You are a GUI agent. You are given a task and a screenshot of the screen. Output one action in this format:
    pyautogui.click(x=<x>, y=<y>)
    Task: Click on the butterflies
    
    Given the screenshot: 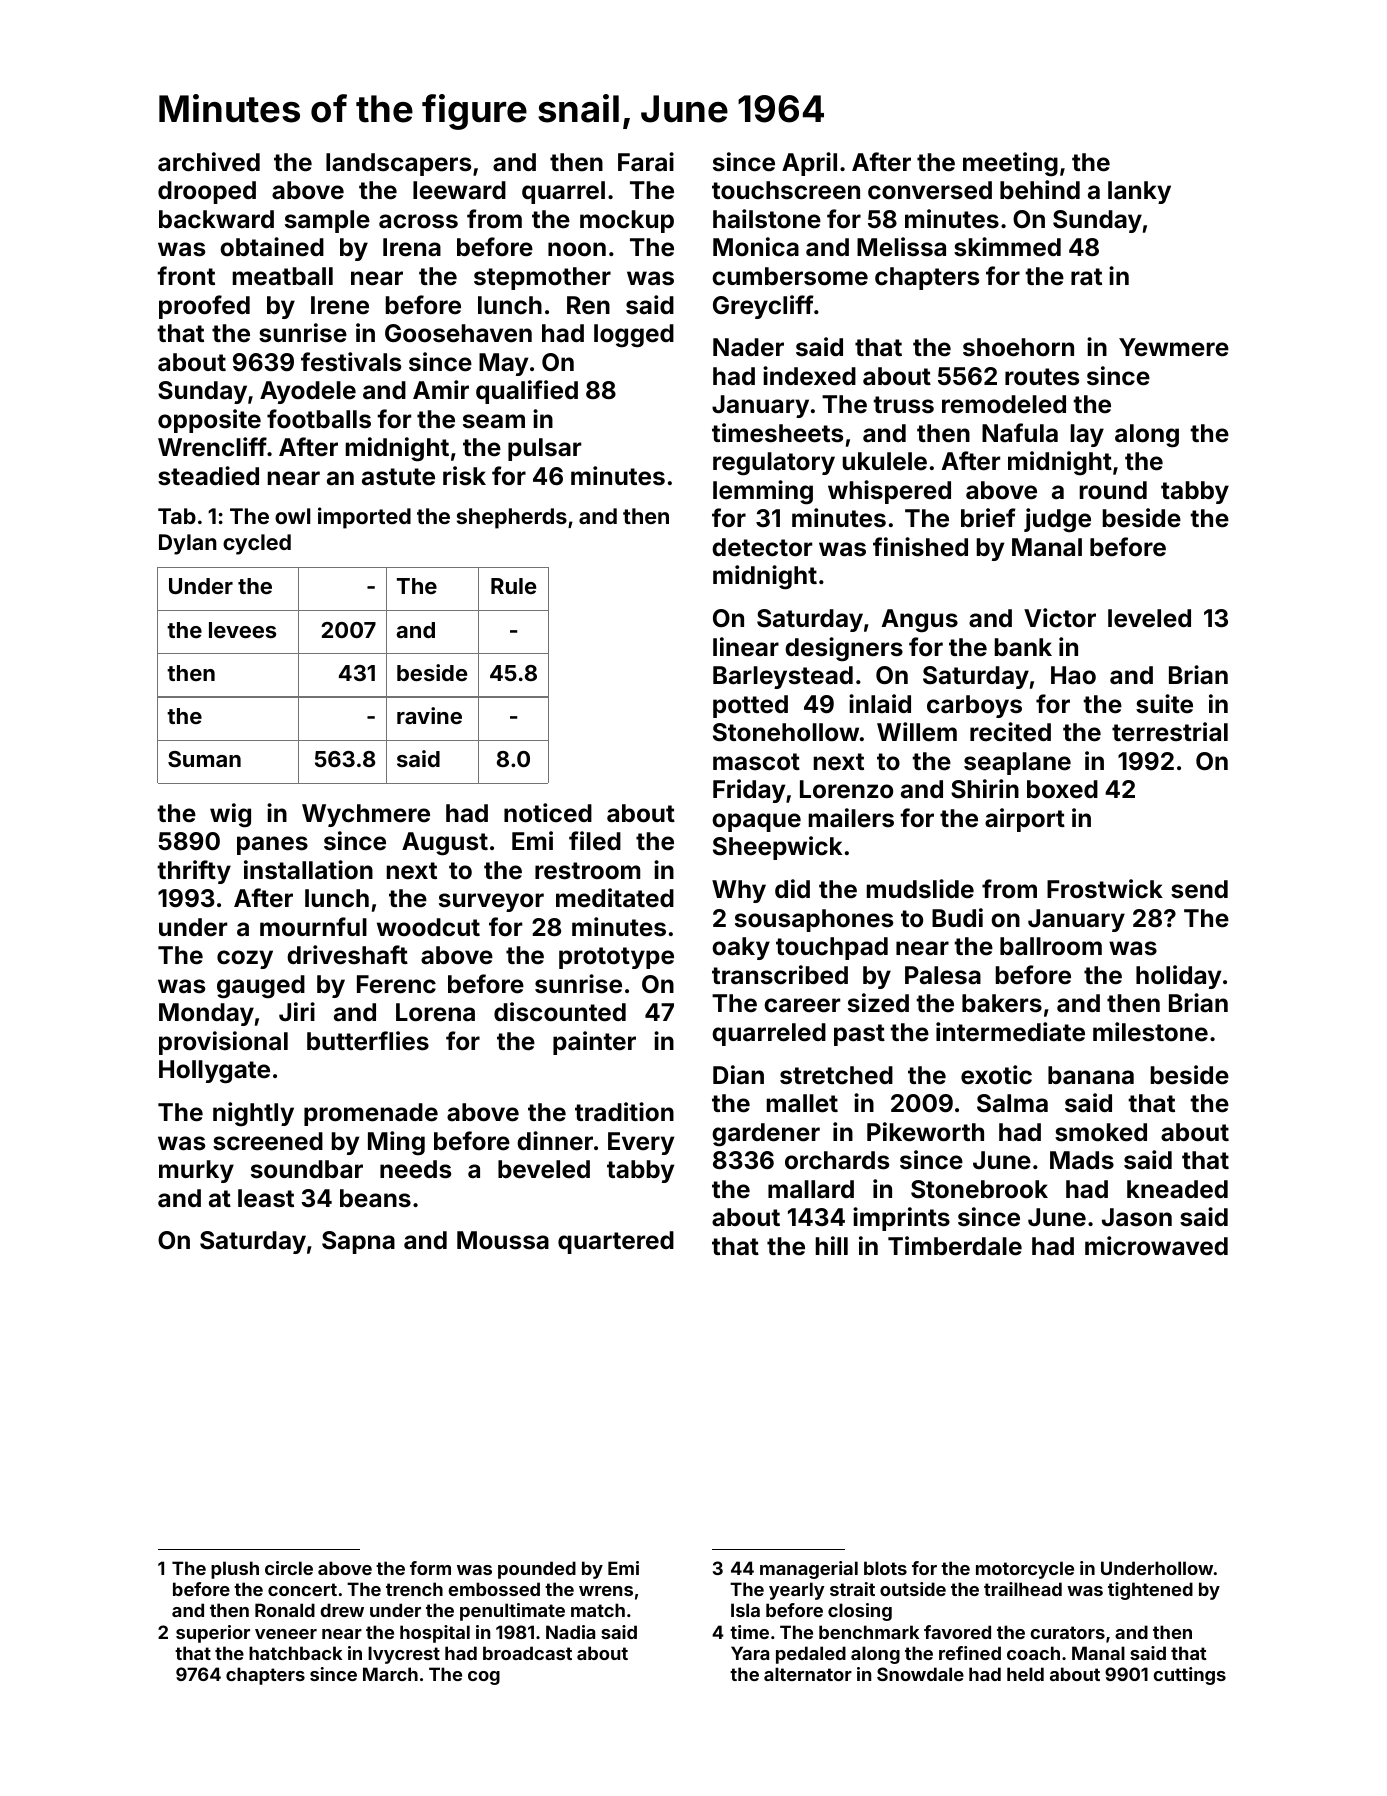 What is the action you would take?
    pyautogui.click(x=368, y=1041)
